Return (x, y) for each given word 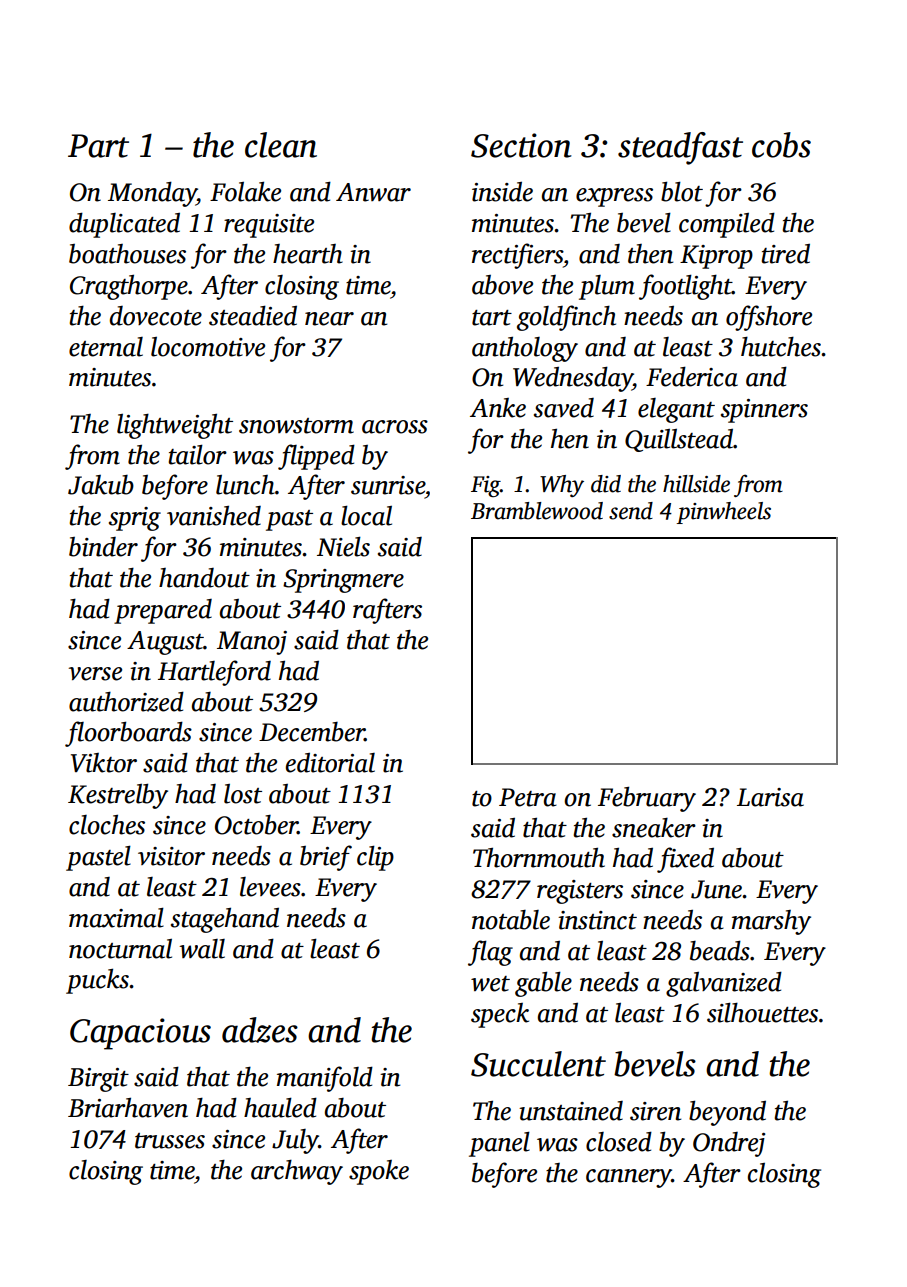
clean (281, 145)
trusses (170, 1141)
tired (786, 254)
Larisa (770, 797)
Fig (485, 486)
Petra (528, 797)
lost (243, 794)
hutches (781, 347)
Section (521, 145)
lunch (245, 485)
